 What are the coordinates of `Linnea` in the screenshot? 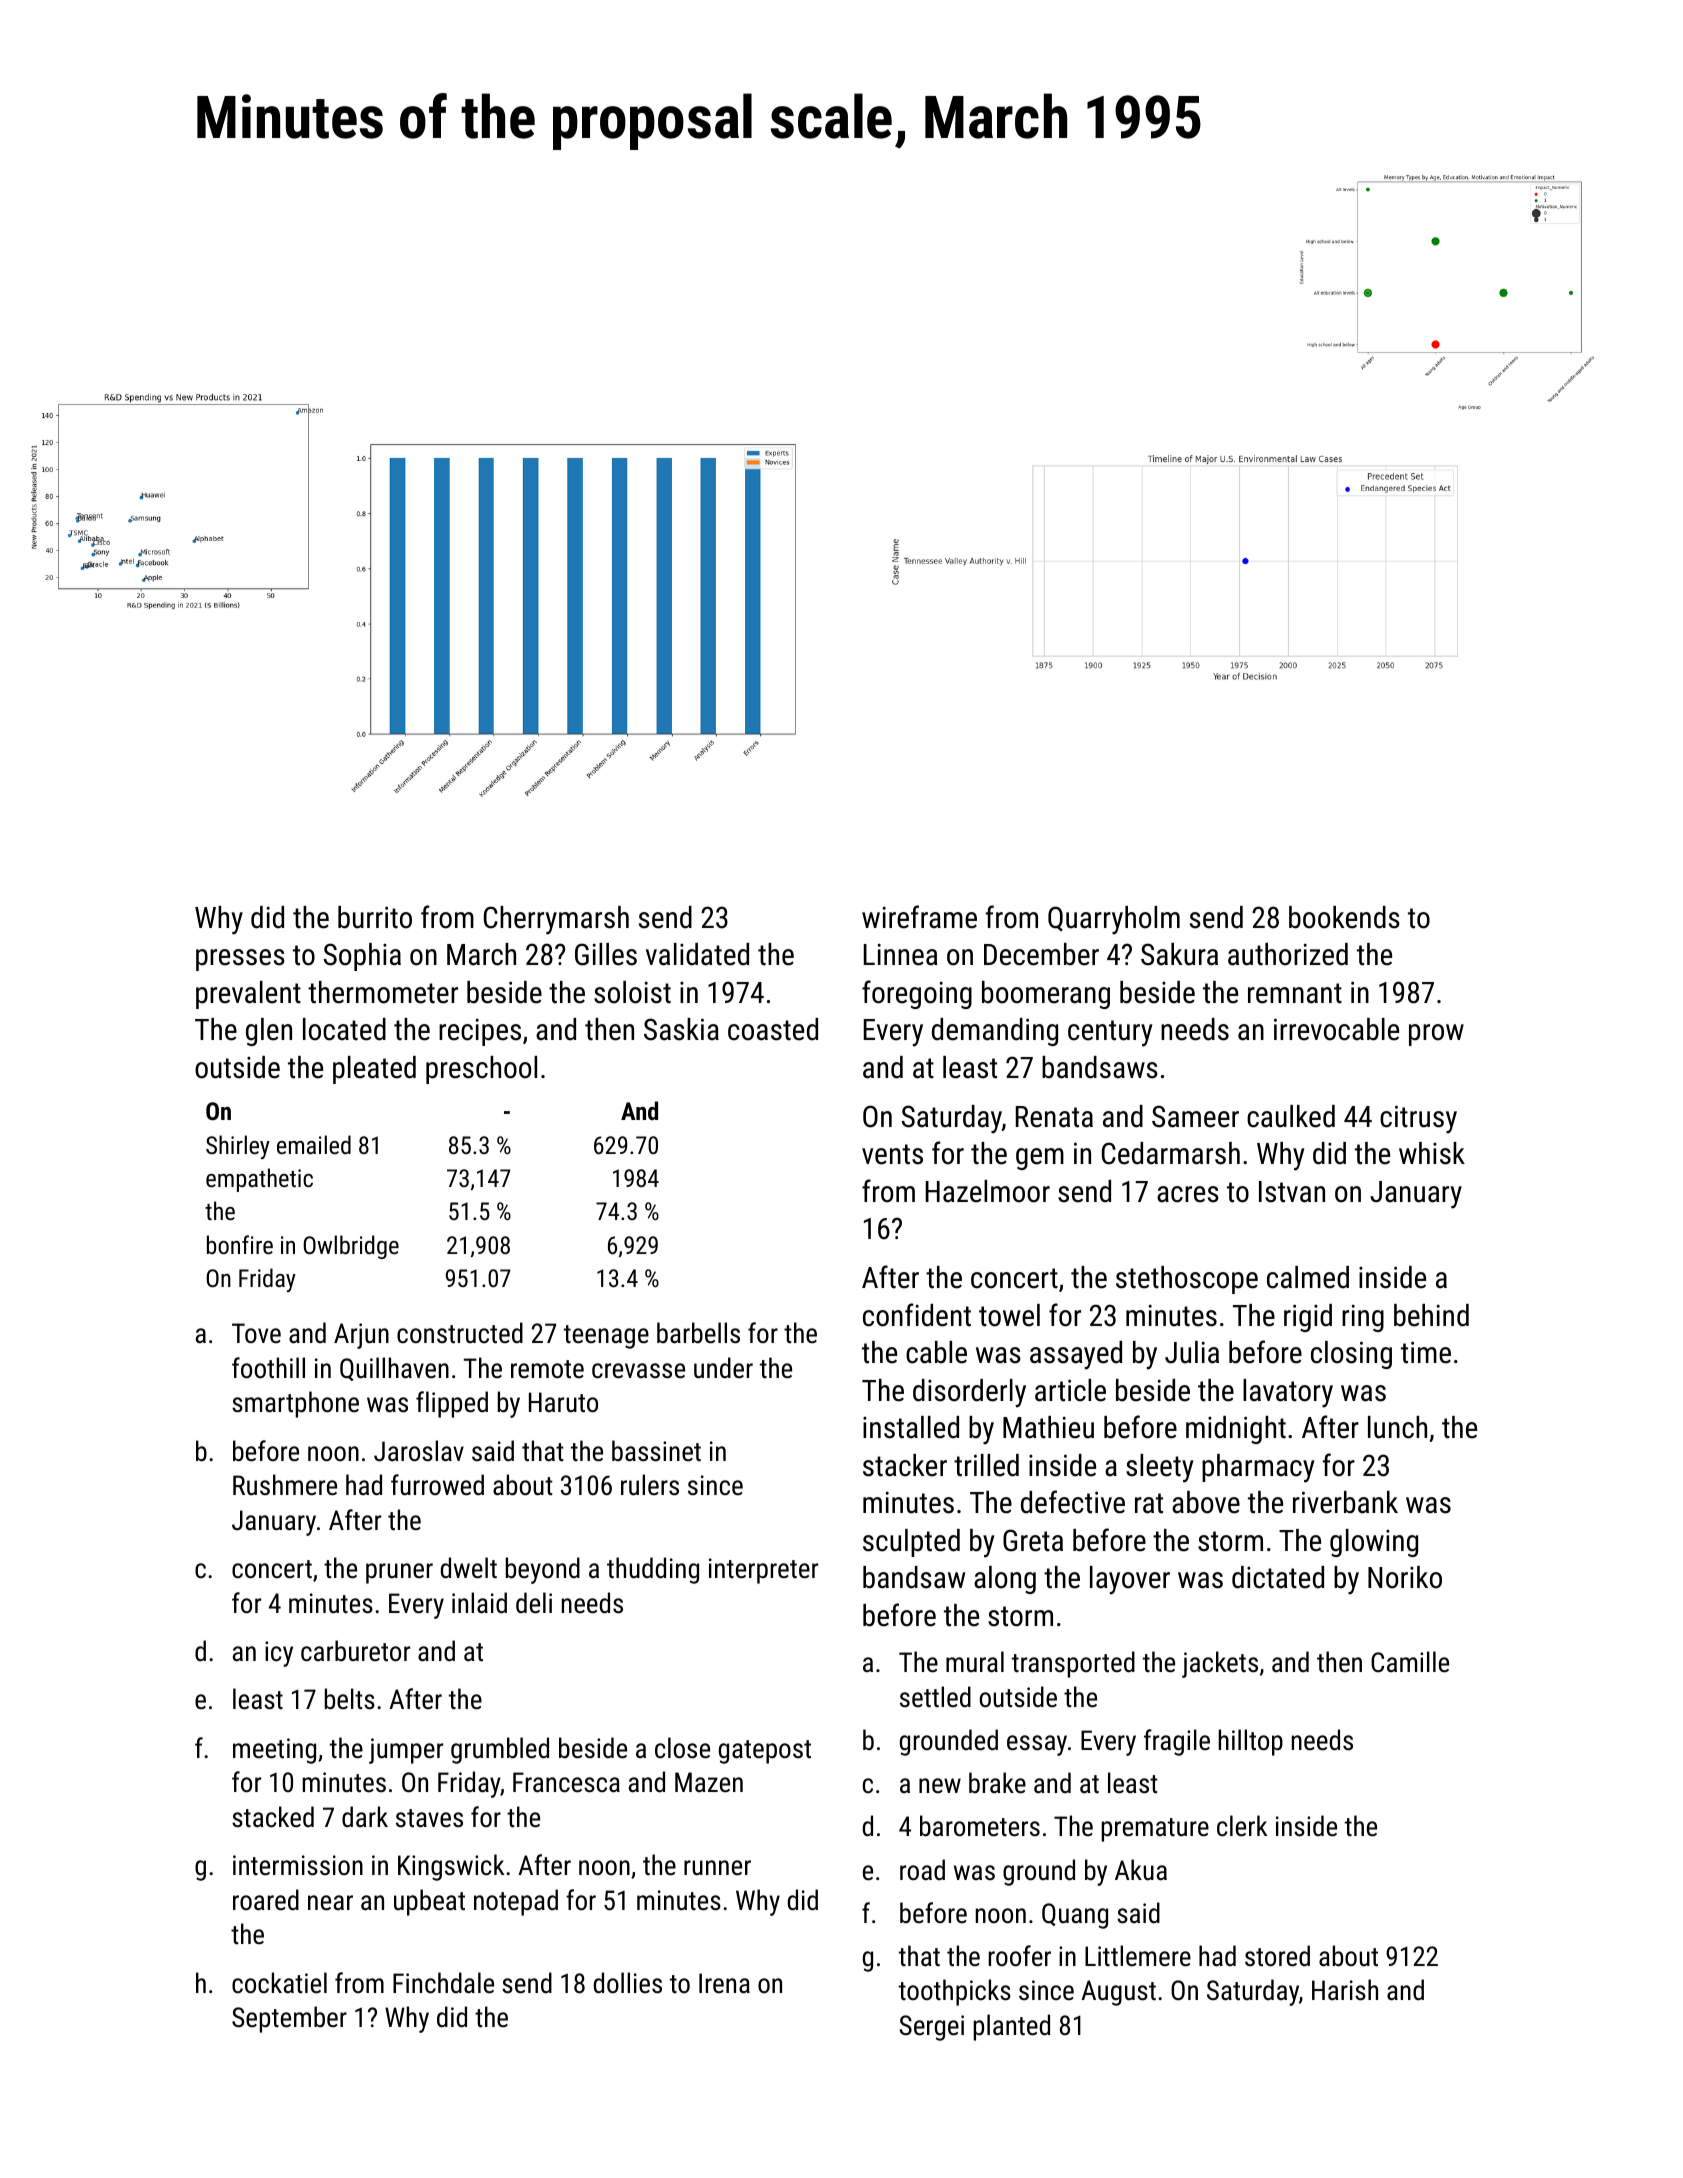 It's located at (901, 954).
